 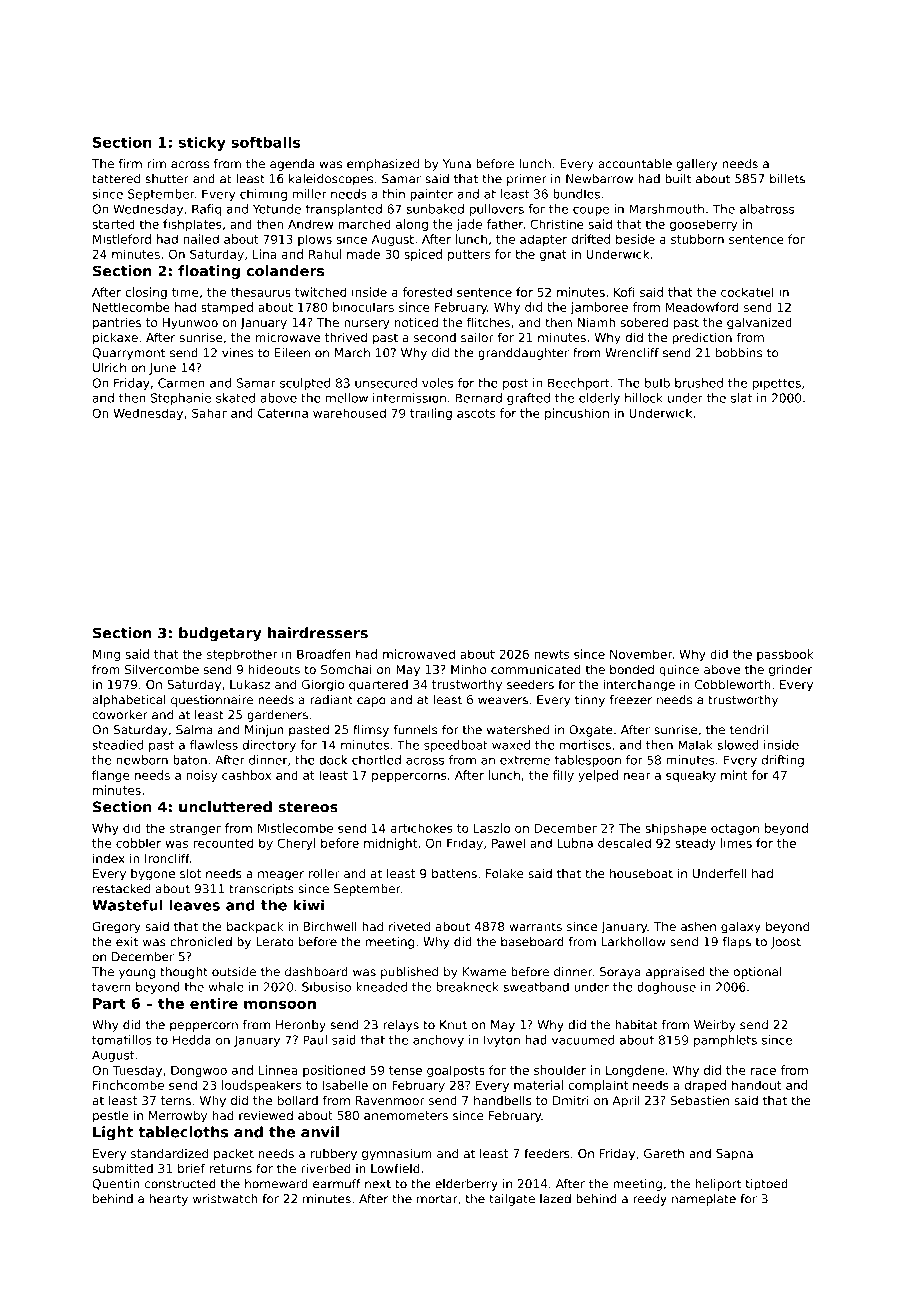 What do you see at coordinates (767, 1185) in the document?
I see `tiptoed` at bounding box center [767, 1185].
